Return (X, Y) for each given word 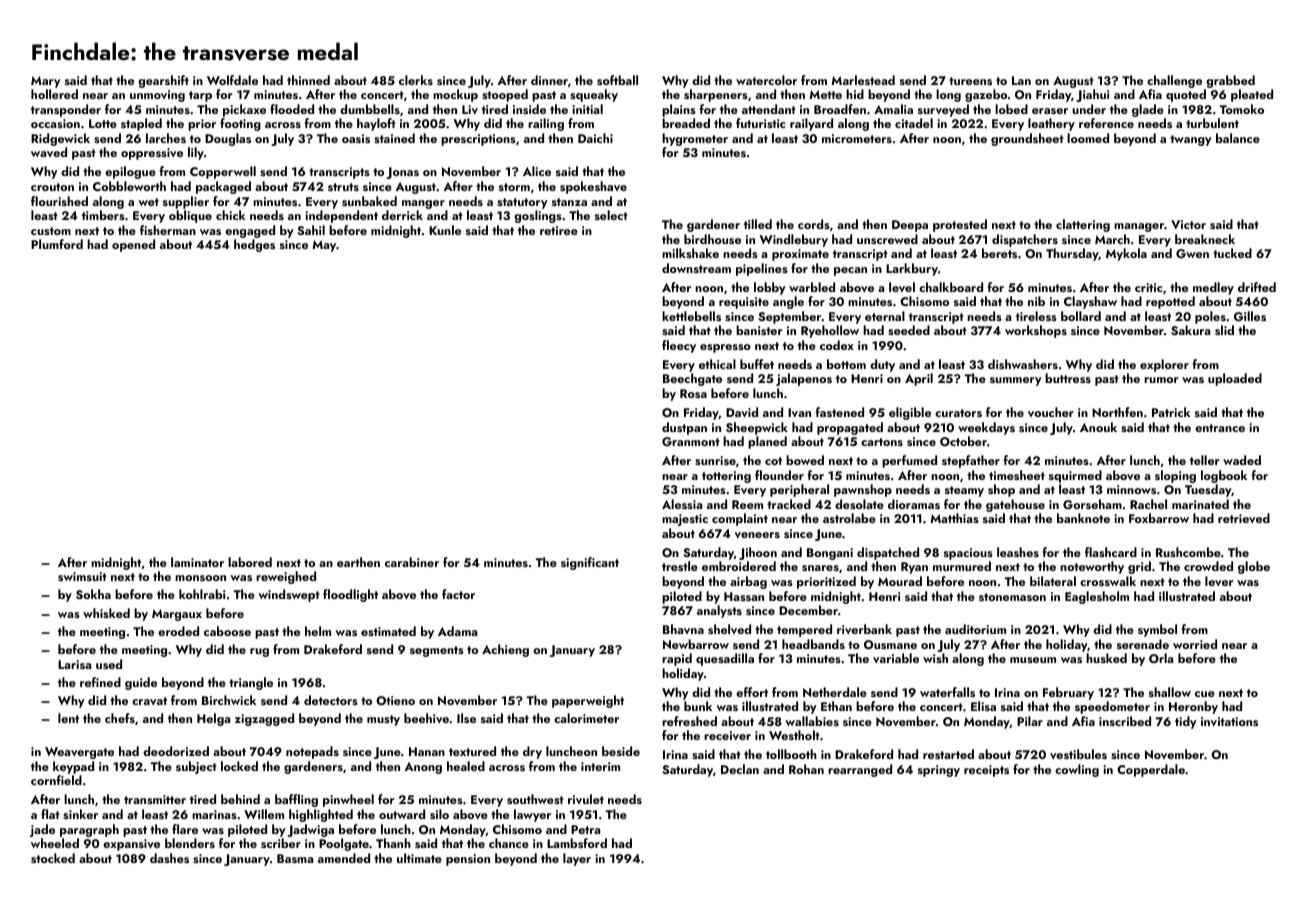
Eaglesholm (1097, 597)
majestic (685, 520)
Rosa (693, 393)
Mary (46, 82)
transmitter (155, 799)
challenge (1174, 81)
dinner (549, 80)
